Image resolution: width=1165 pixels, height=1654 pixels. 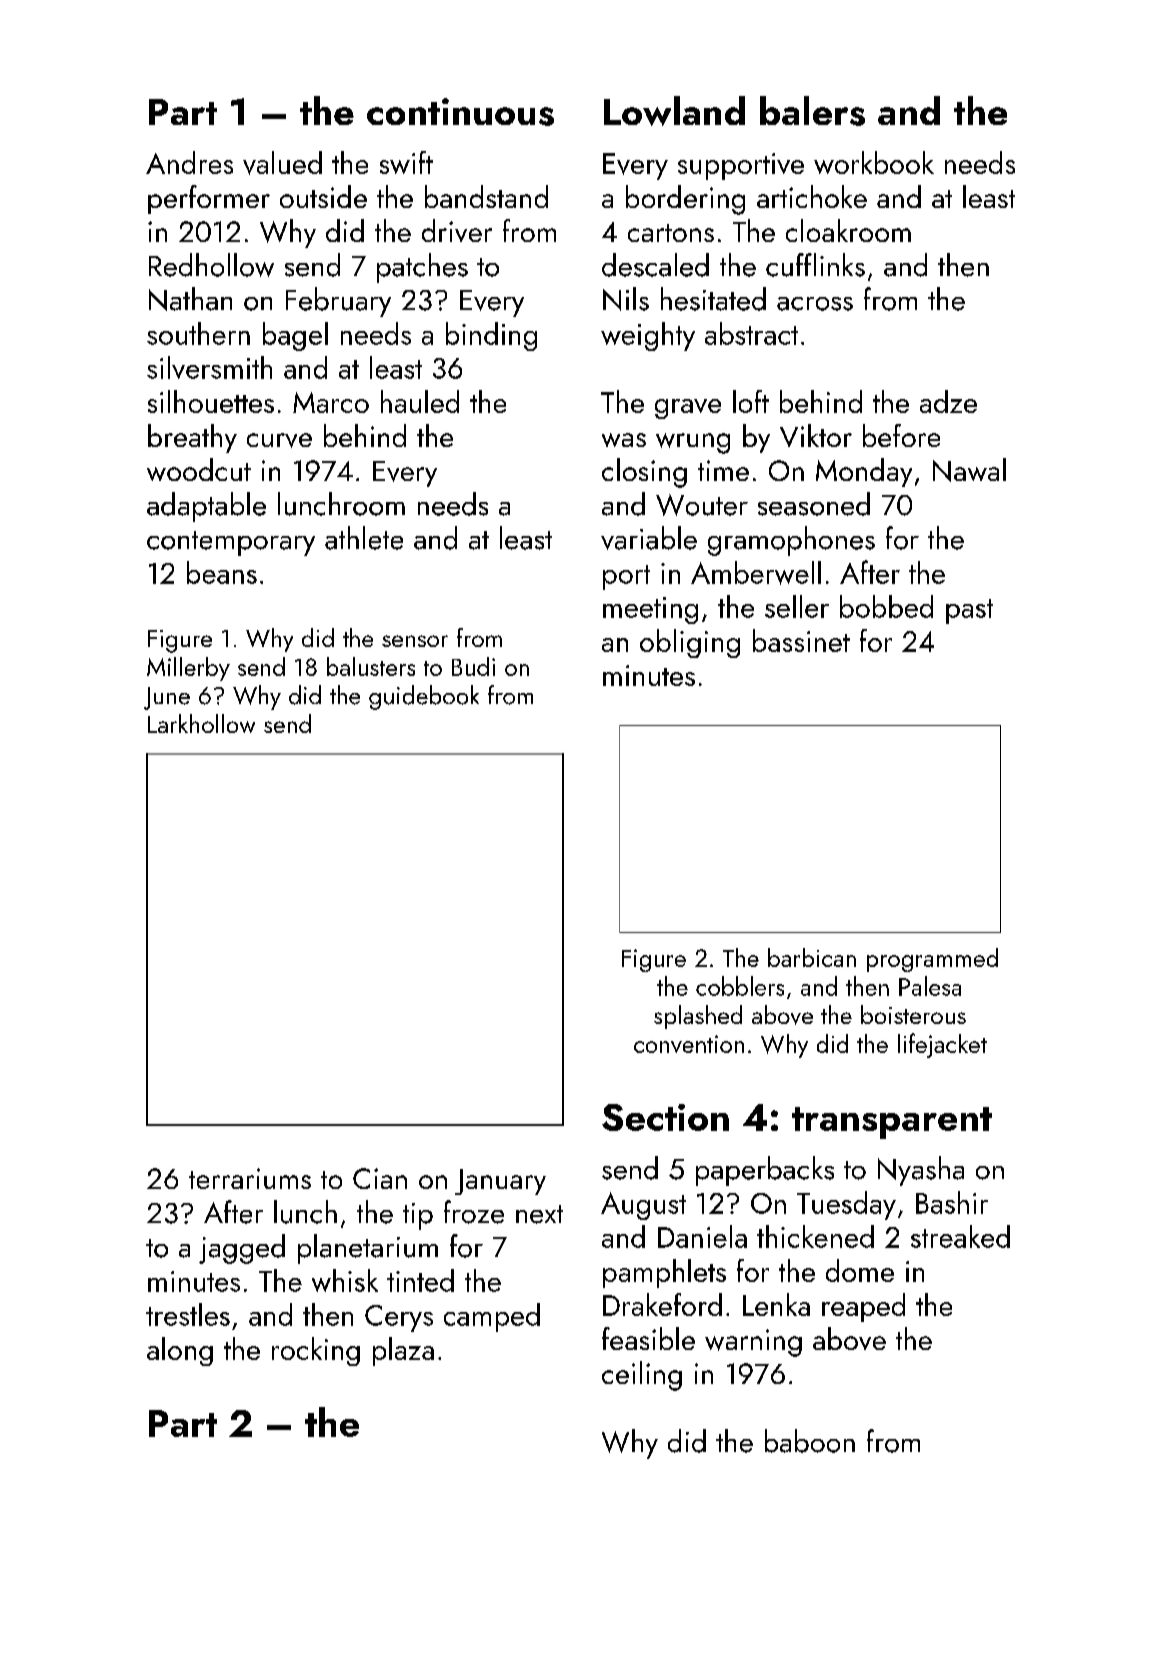 What do you see at coordinates (810, 1441) in the document?
I see `baboon` at bounding box center [810, 1441].
